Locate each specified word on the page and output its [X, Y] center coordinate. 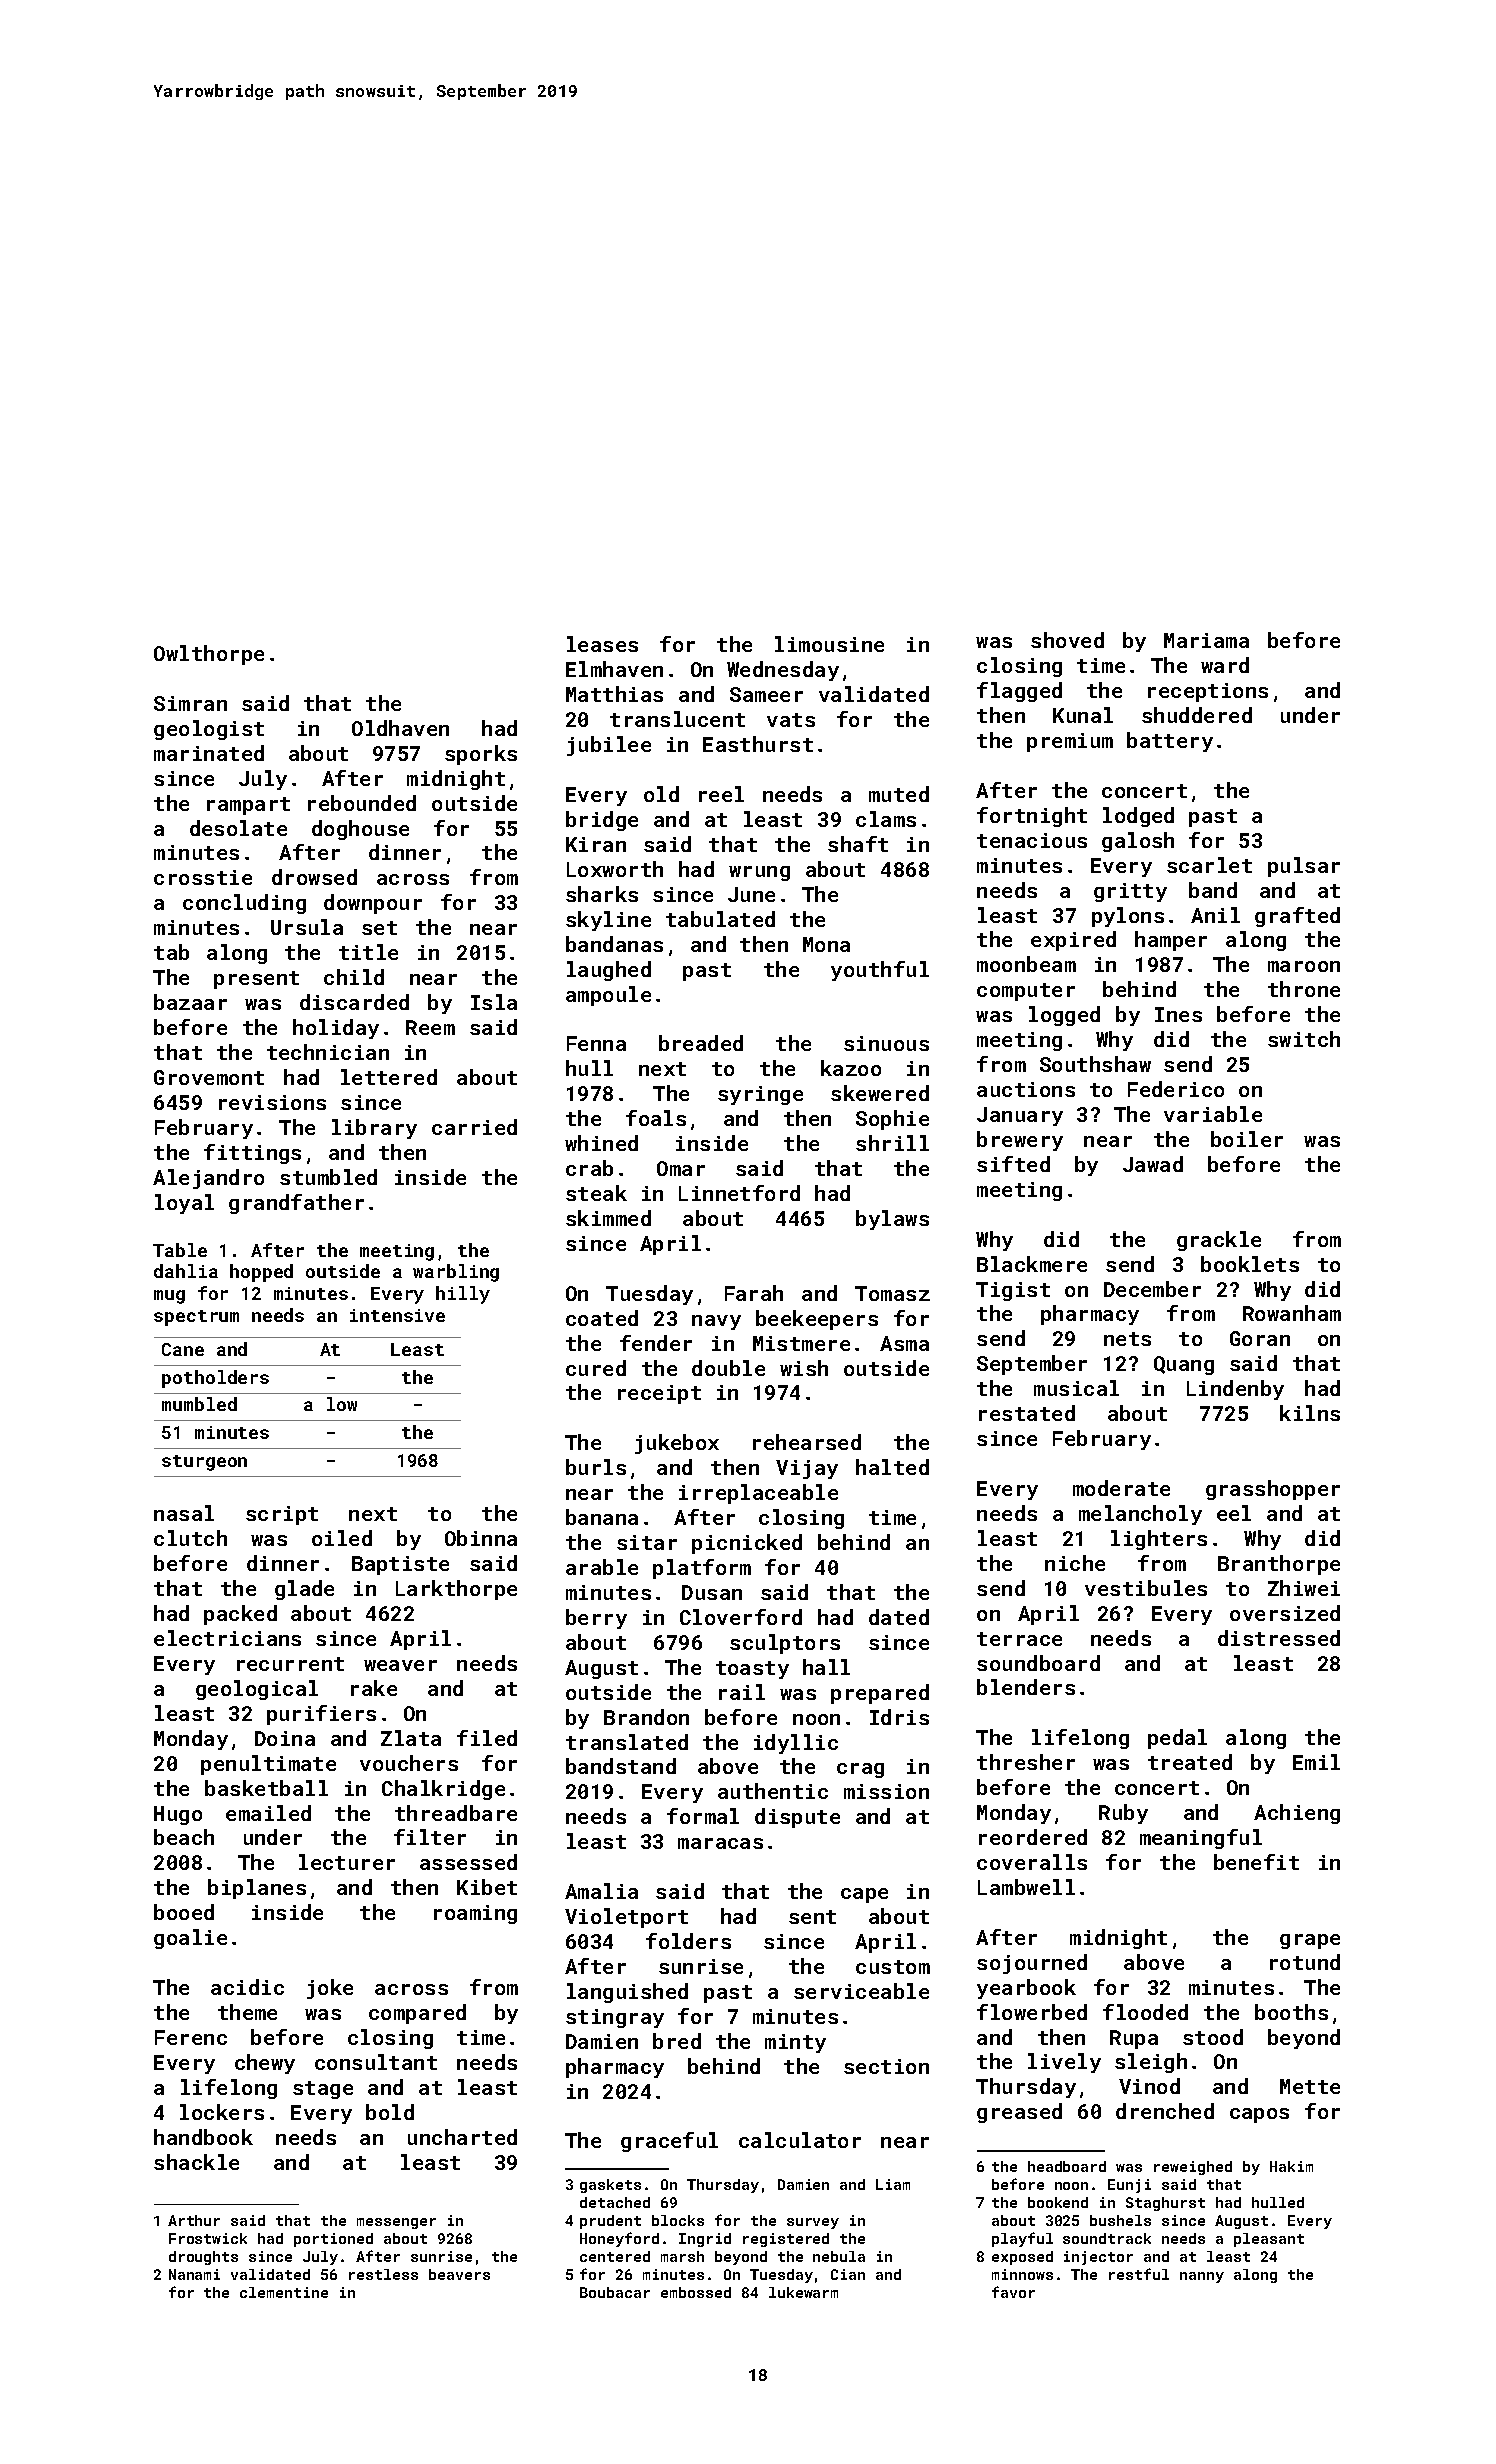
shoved [1067, 640]
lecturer [347, 1862]
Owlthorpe [209, 655]
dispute [797, 1818]
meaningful [1201, 1839]
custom [893, 1967]
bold [390, 2112]
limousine [829, 644]
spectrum [196, 1318]
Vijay [807, 1469]
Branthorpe [1279, 1565]
